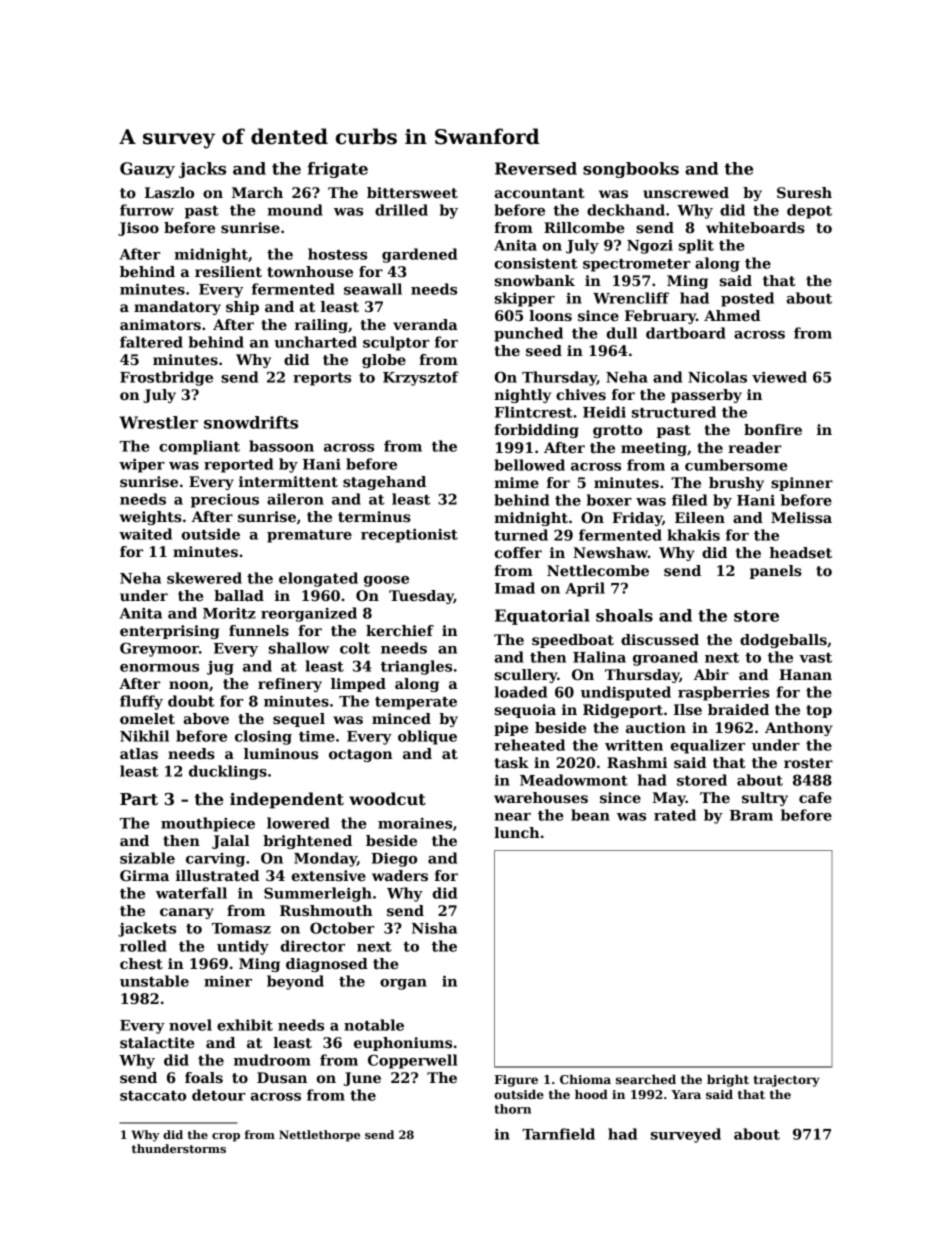  What do you see at coordinates (558, 1134) in the document?
I see `Tarnfield` at bounding box center [558, 1134].
